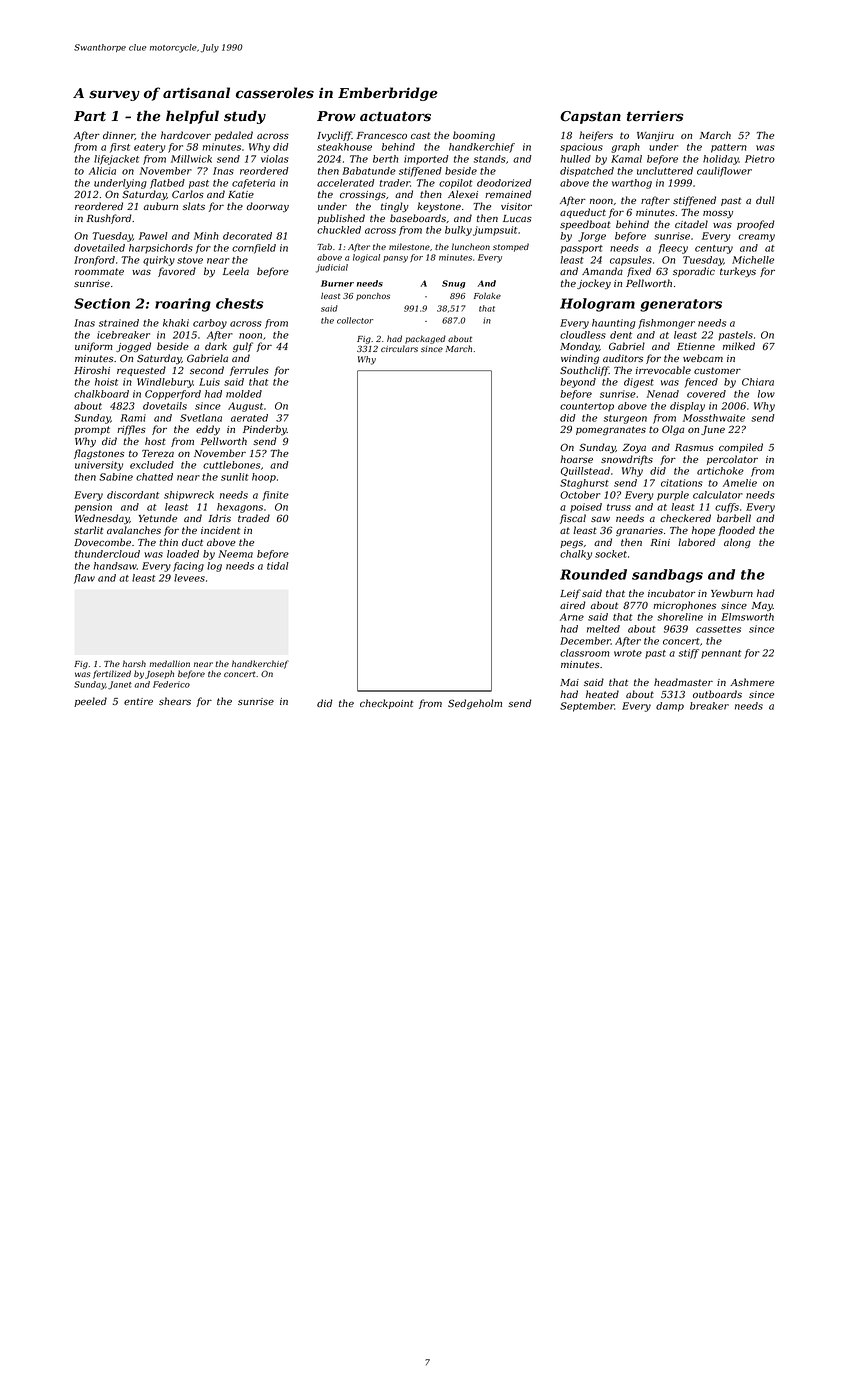 Image resolution: width=849 pixels, height=1400 pixels. What do you see at coordinates (590, 117) in the page?
I see `Capstan` at bounding box center [590, 117].
